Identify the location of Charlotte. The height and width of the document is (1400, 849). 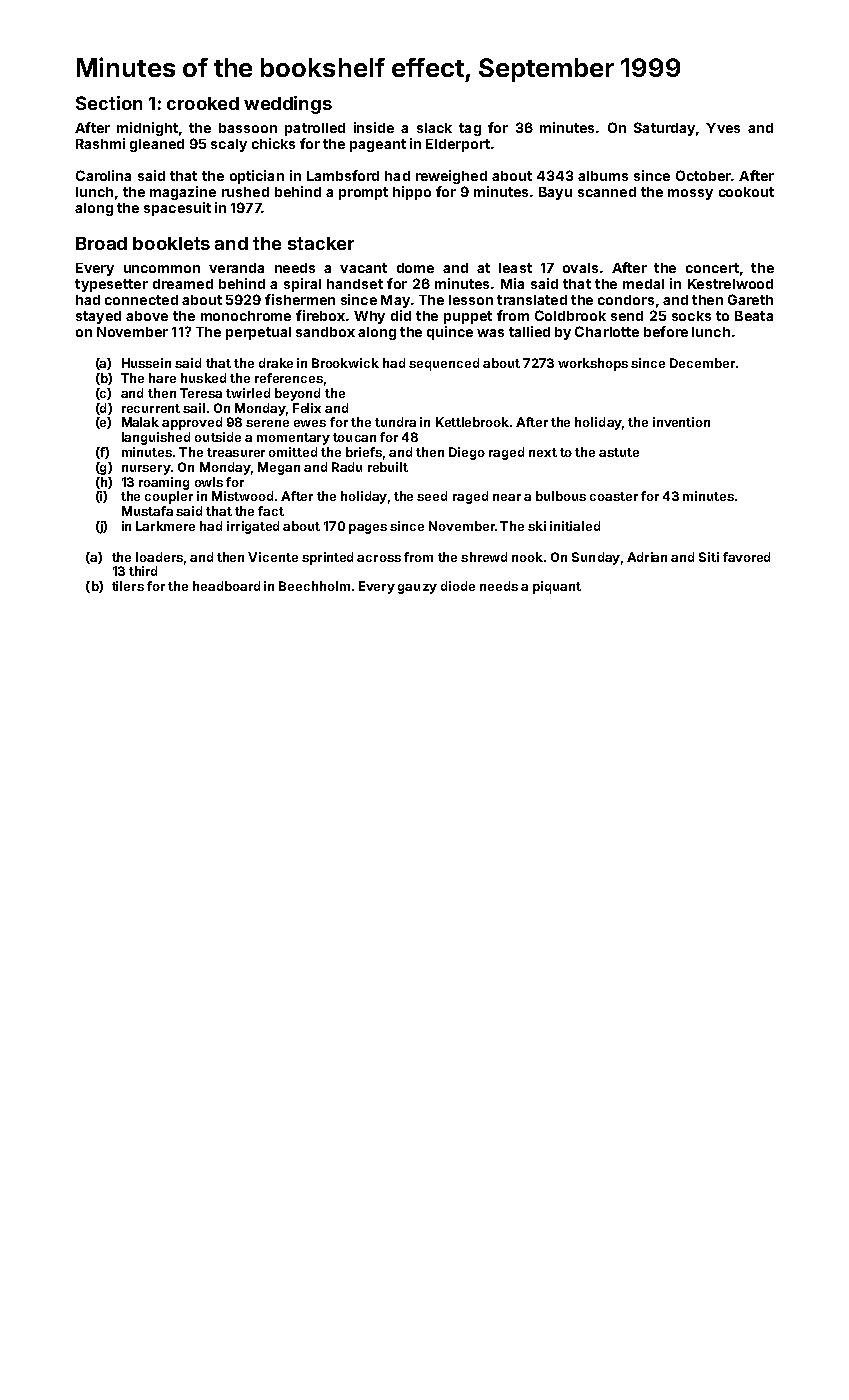
(607, 331).
